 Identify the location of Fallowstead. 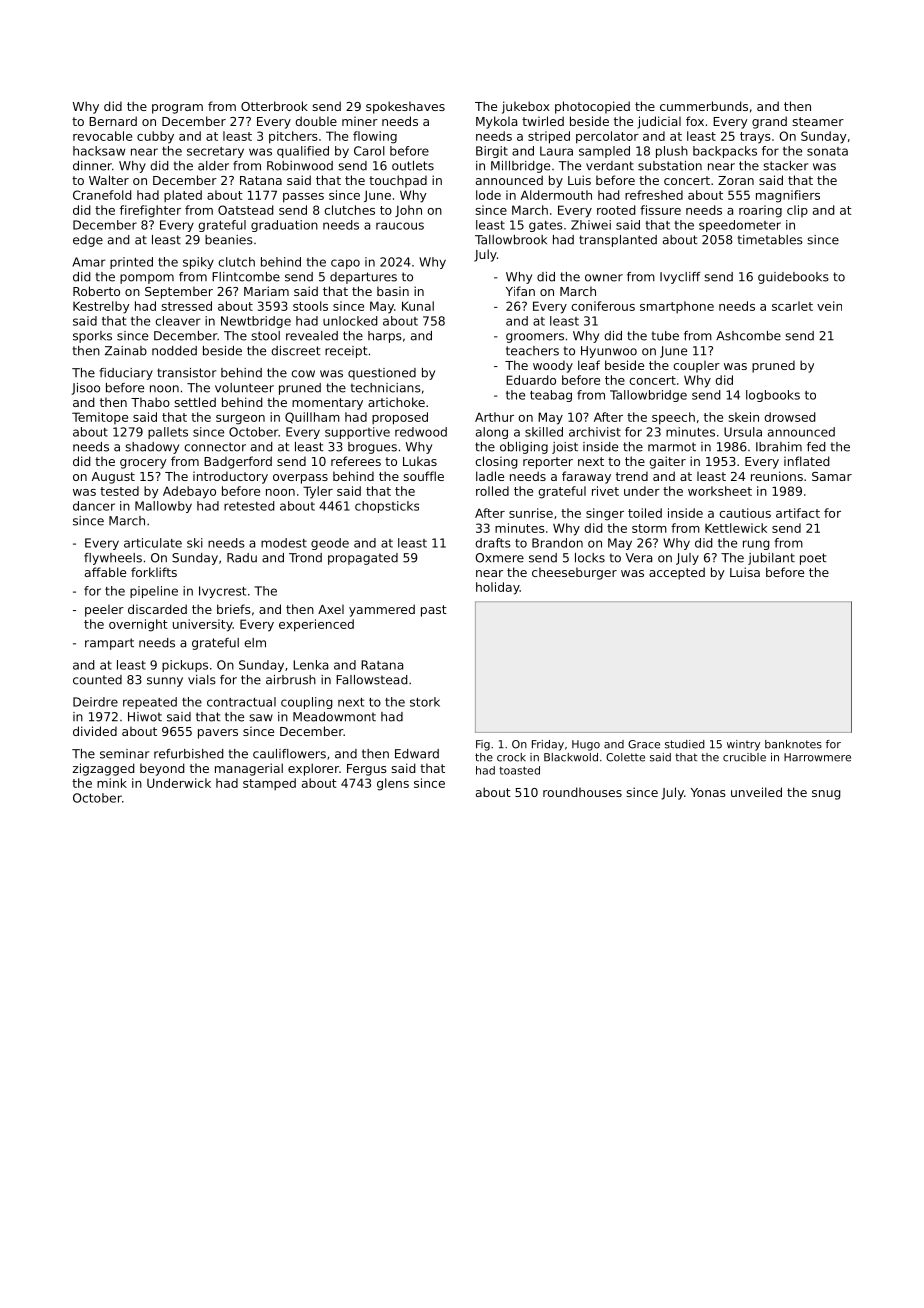
(372, 680).
